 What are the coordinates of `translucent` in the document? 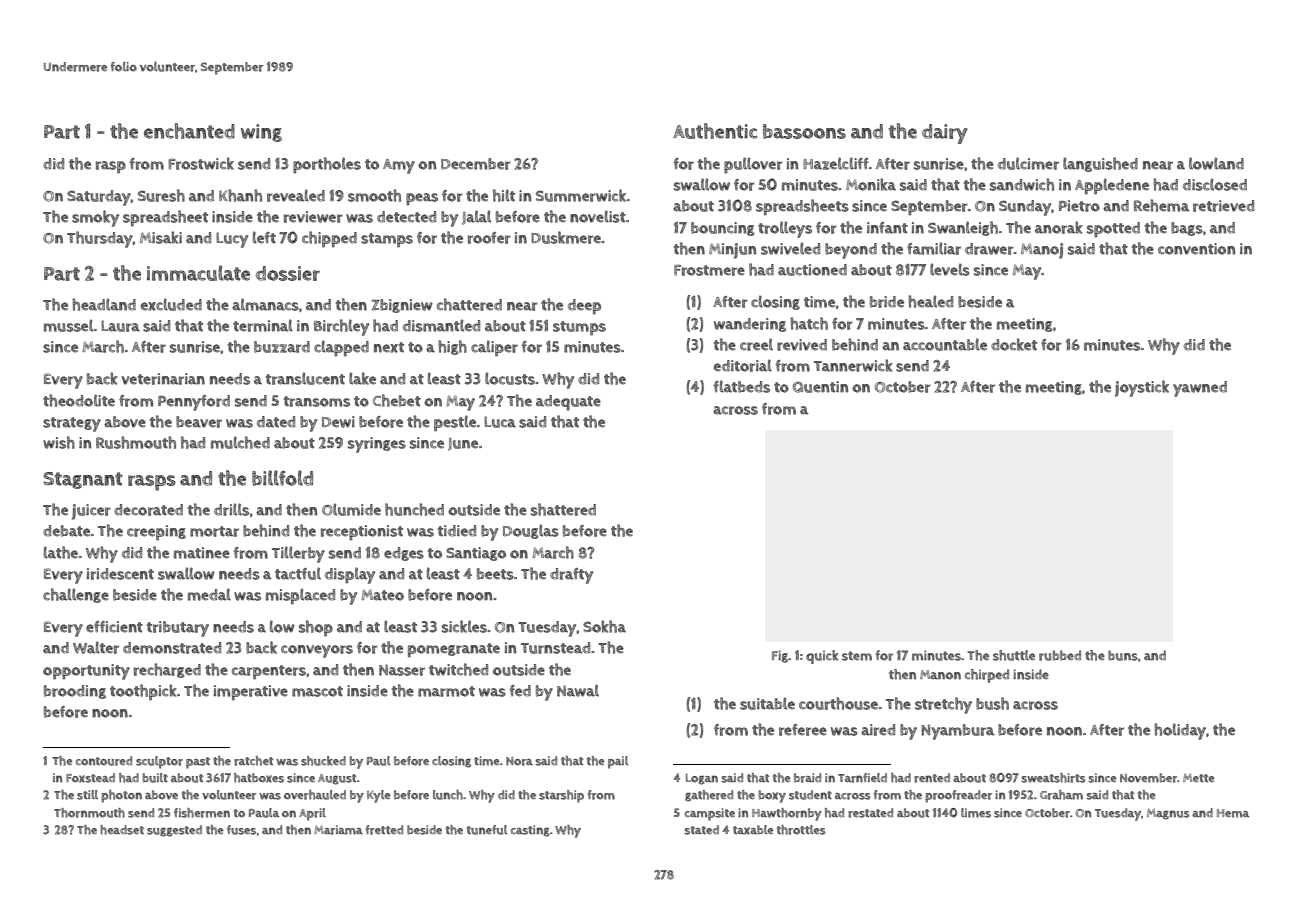 It's located at (305, 378).
